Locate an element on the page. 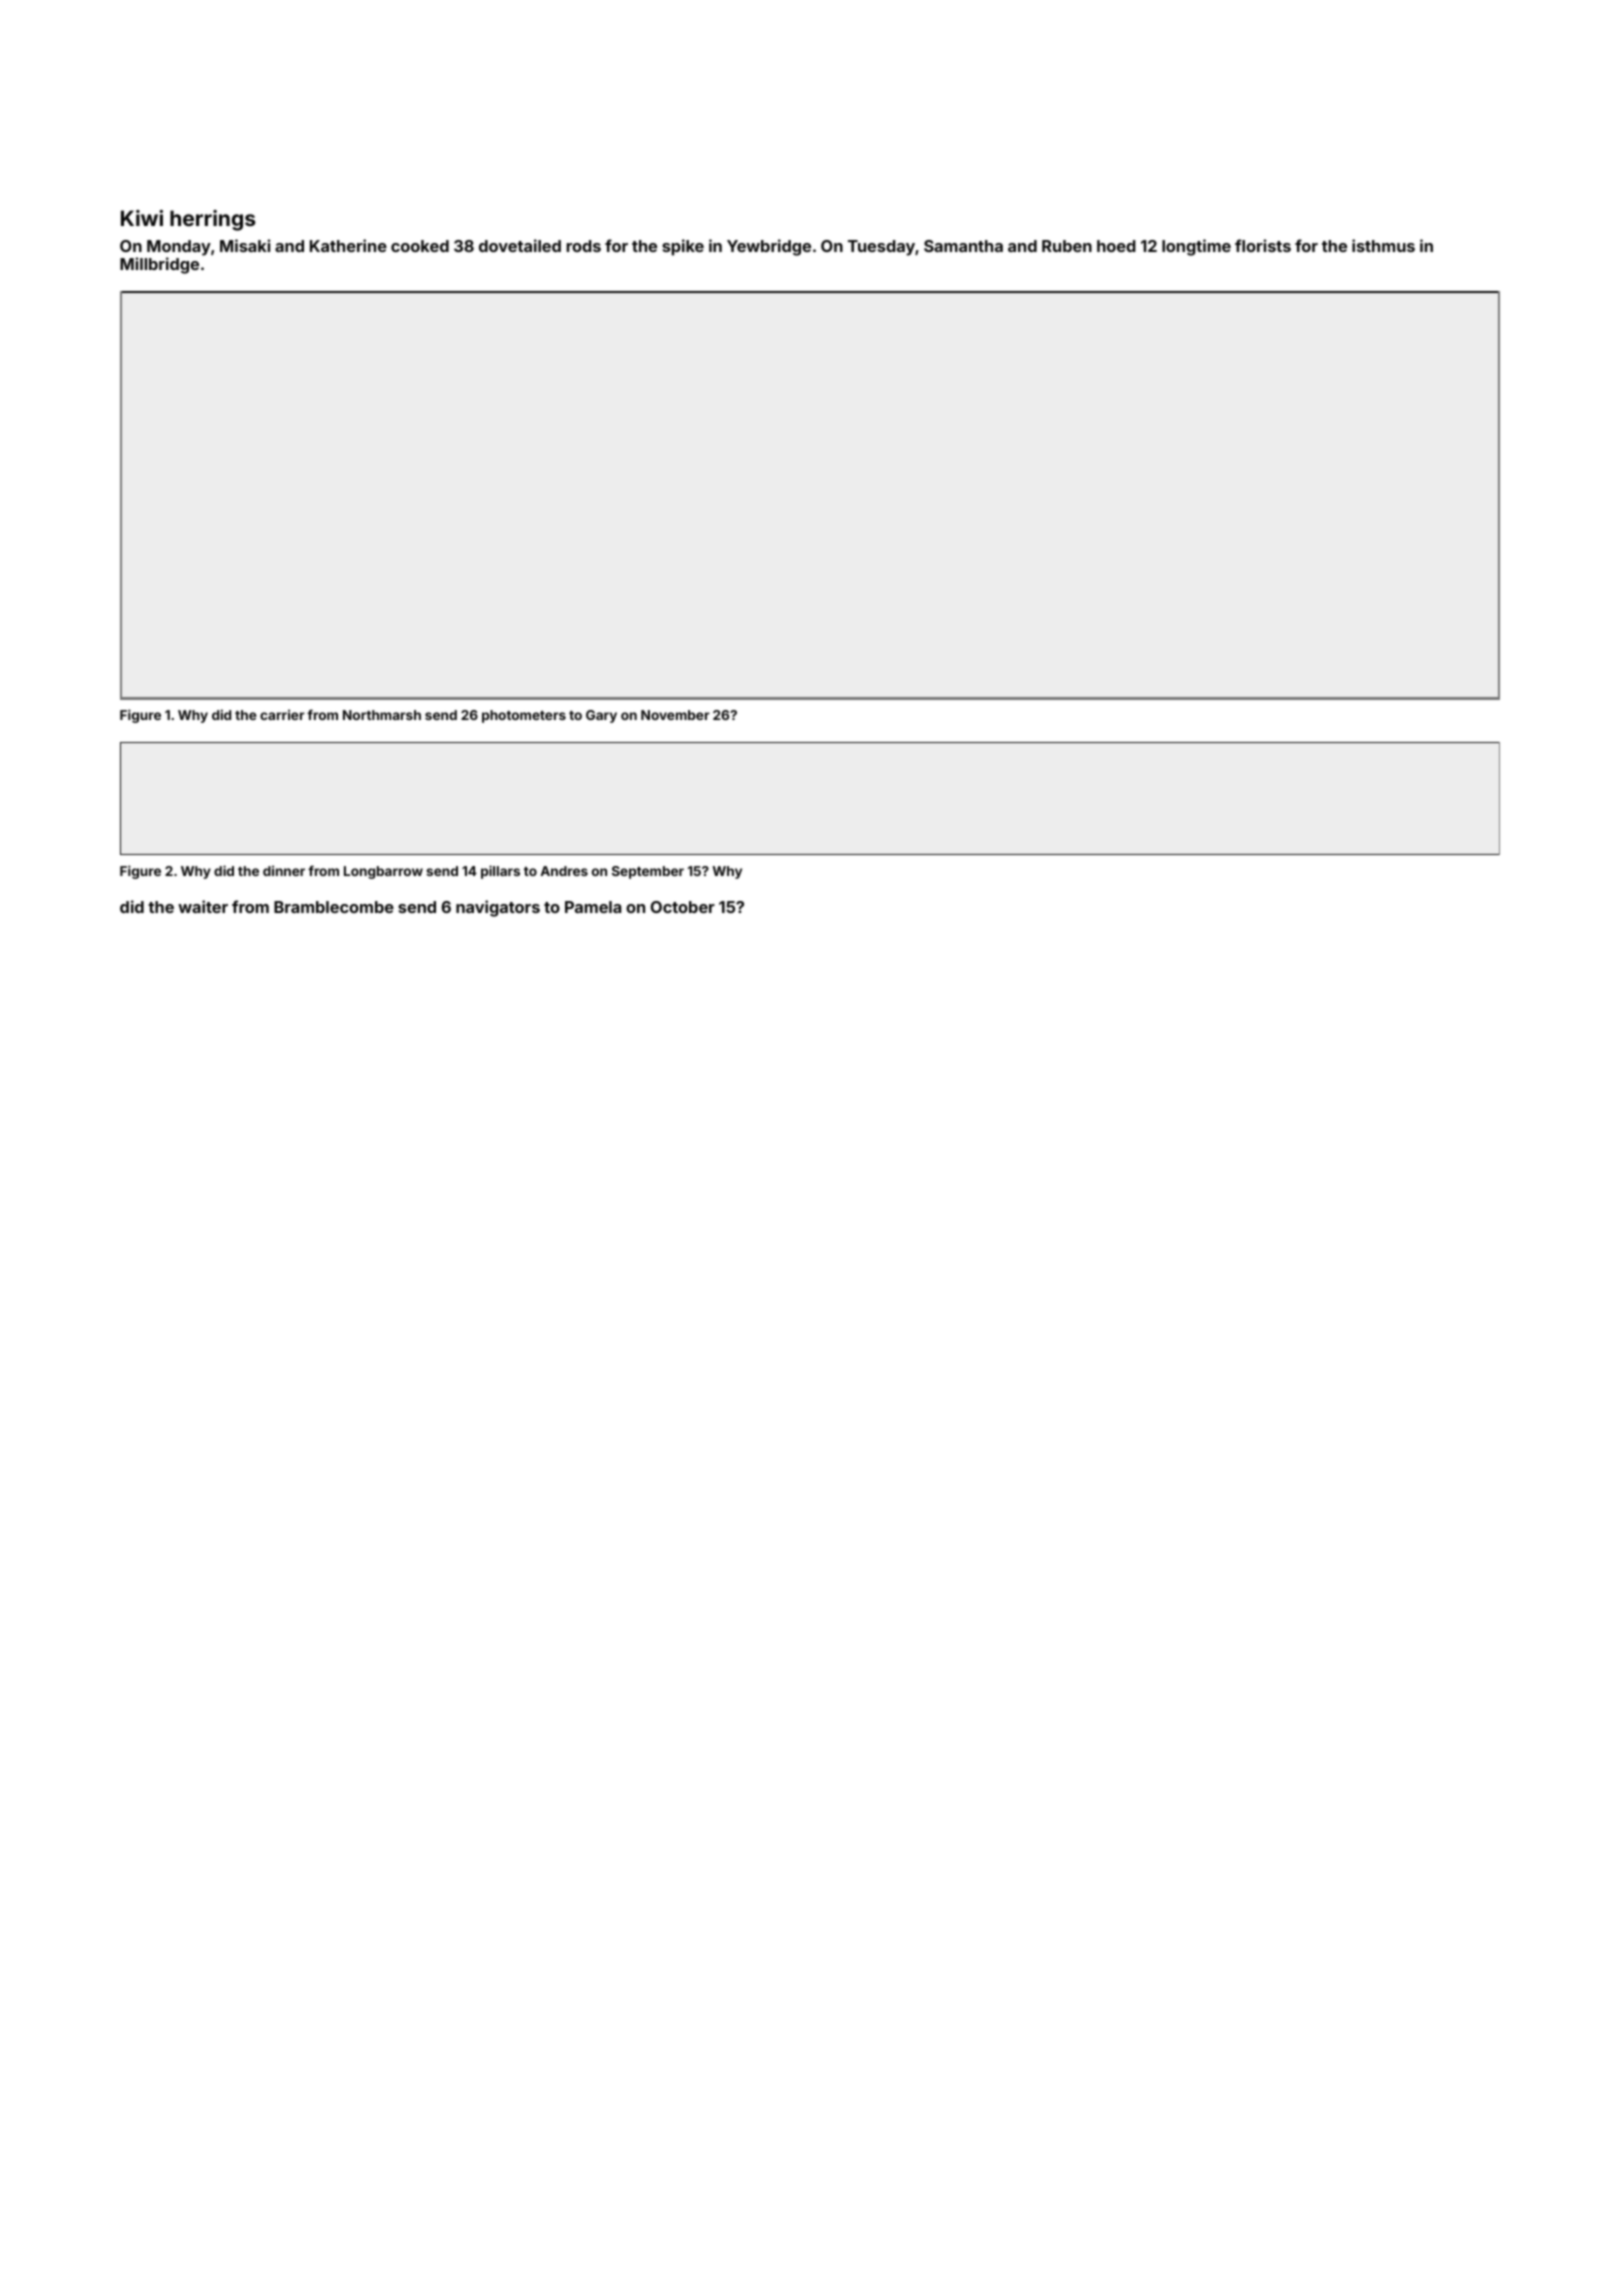  Bramblecombe is located at coordinates (334, 907).
